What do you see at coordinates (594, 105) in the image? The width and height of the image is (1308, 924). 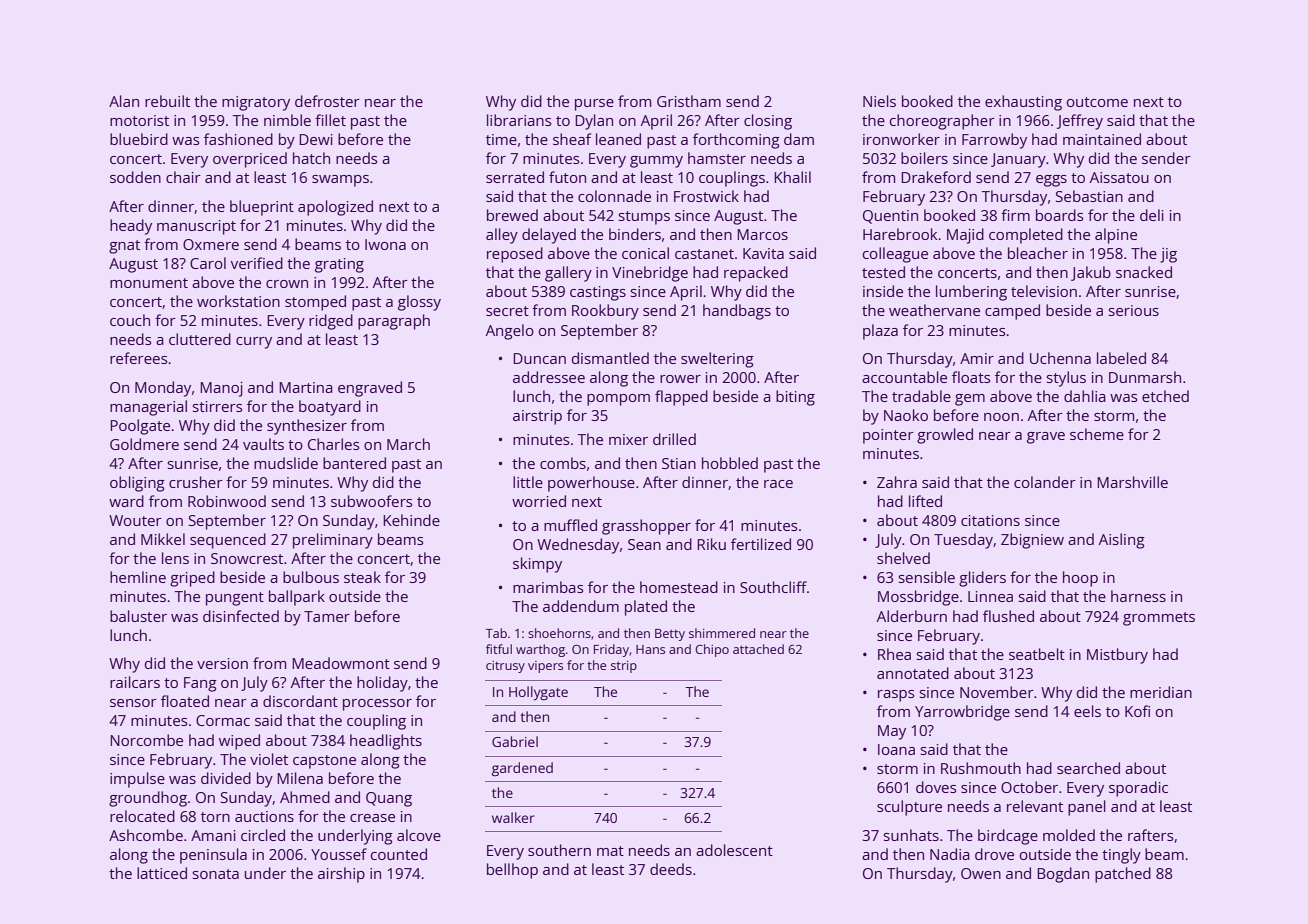 I see `purse` at bounding box center [594, 105].
